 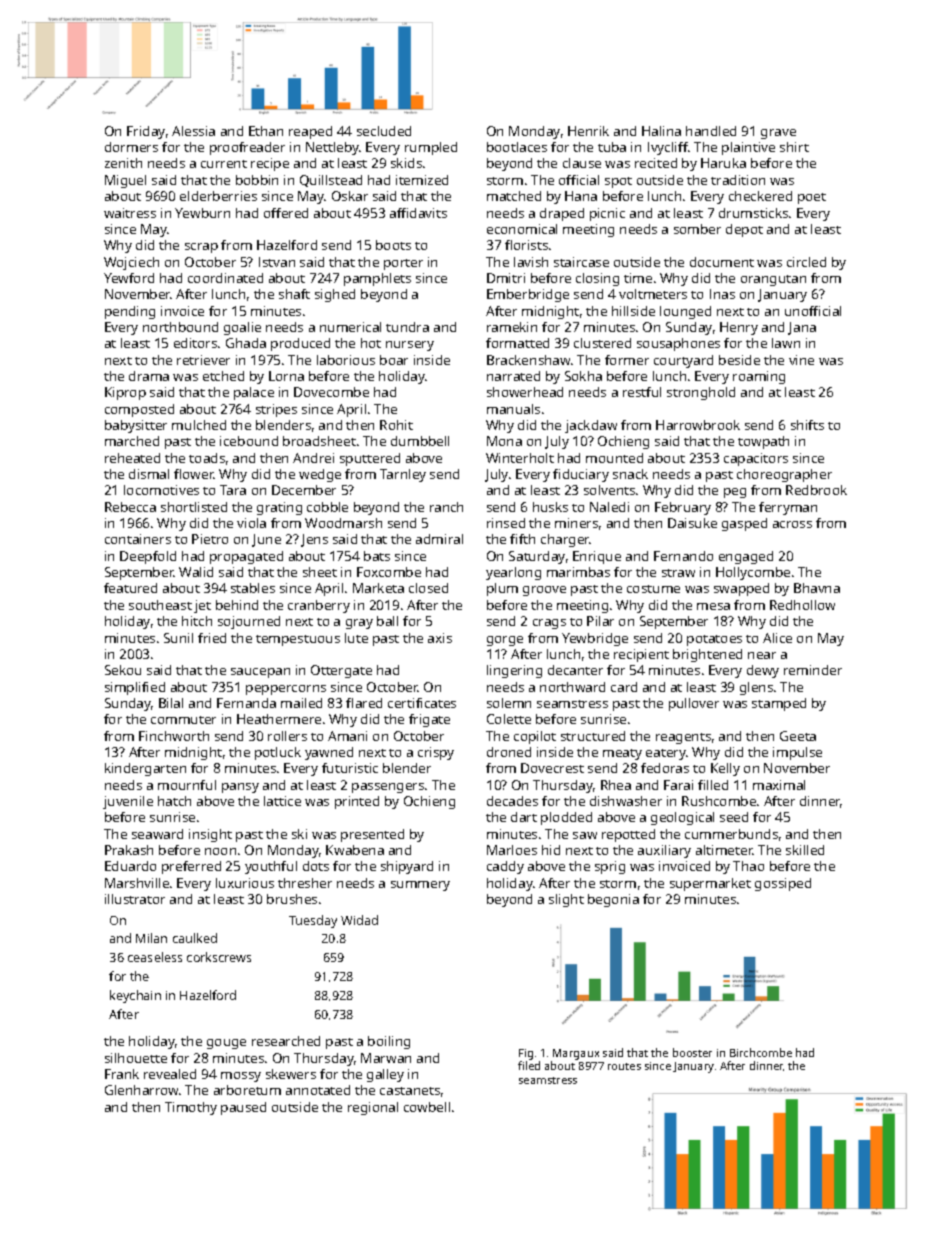 What do you see at coordinates (286, 1041) in the screenshot?
I see `researched` at bounding box center [286, 1041].
